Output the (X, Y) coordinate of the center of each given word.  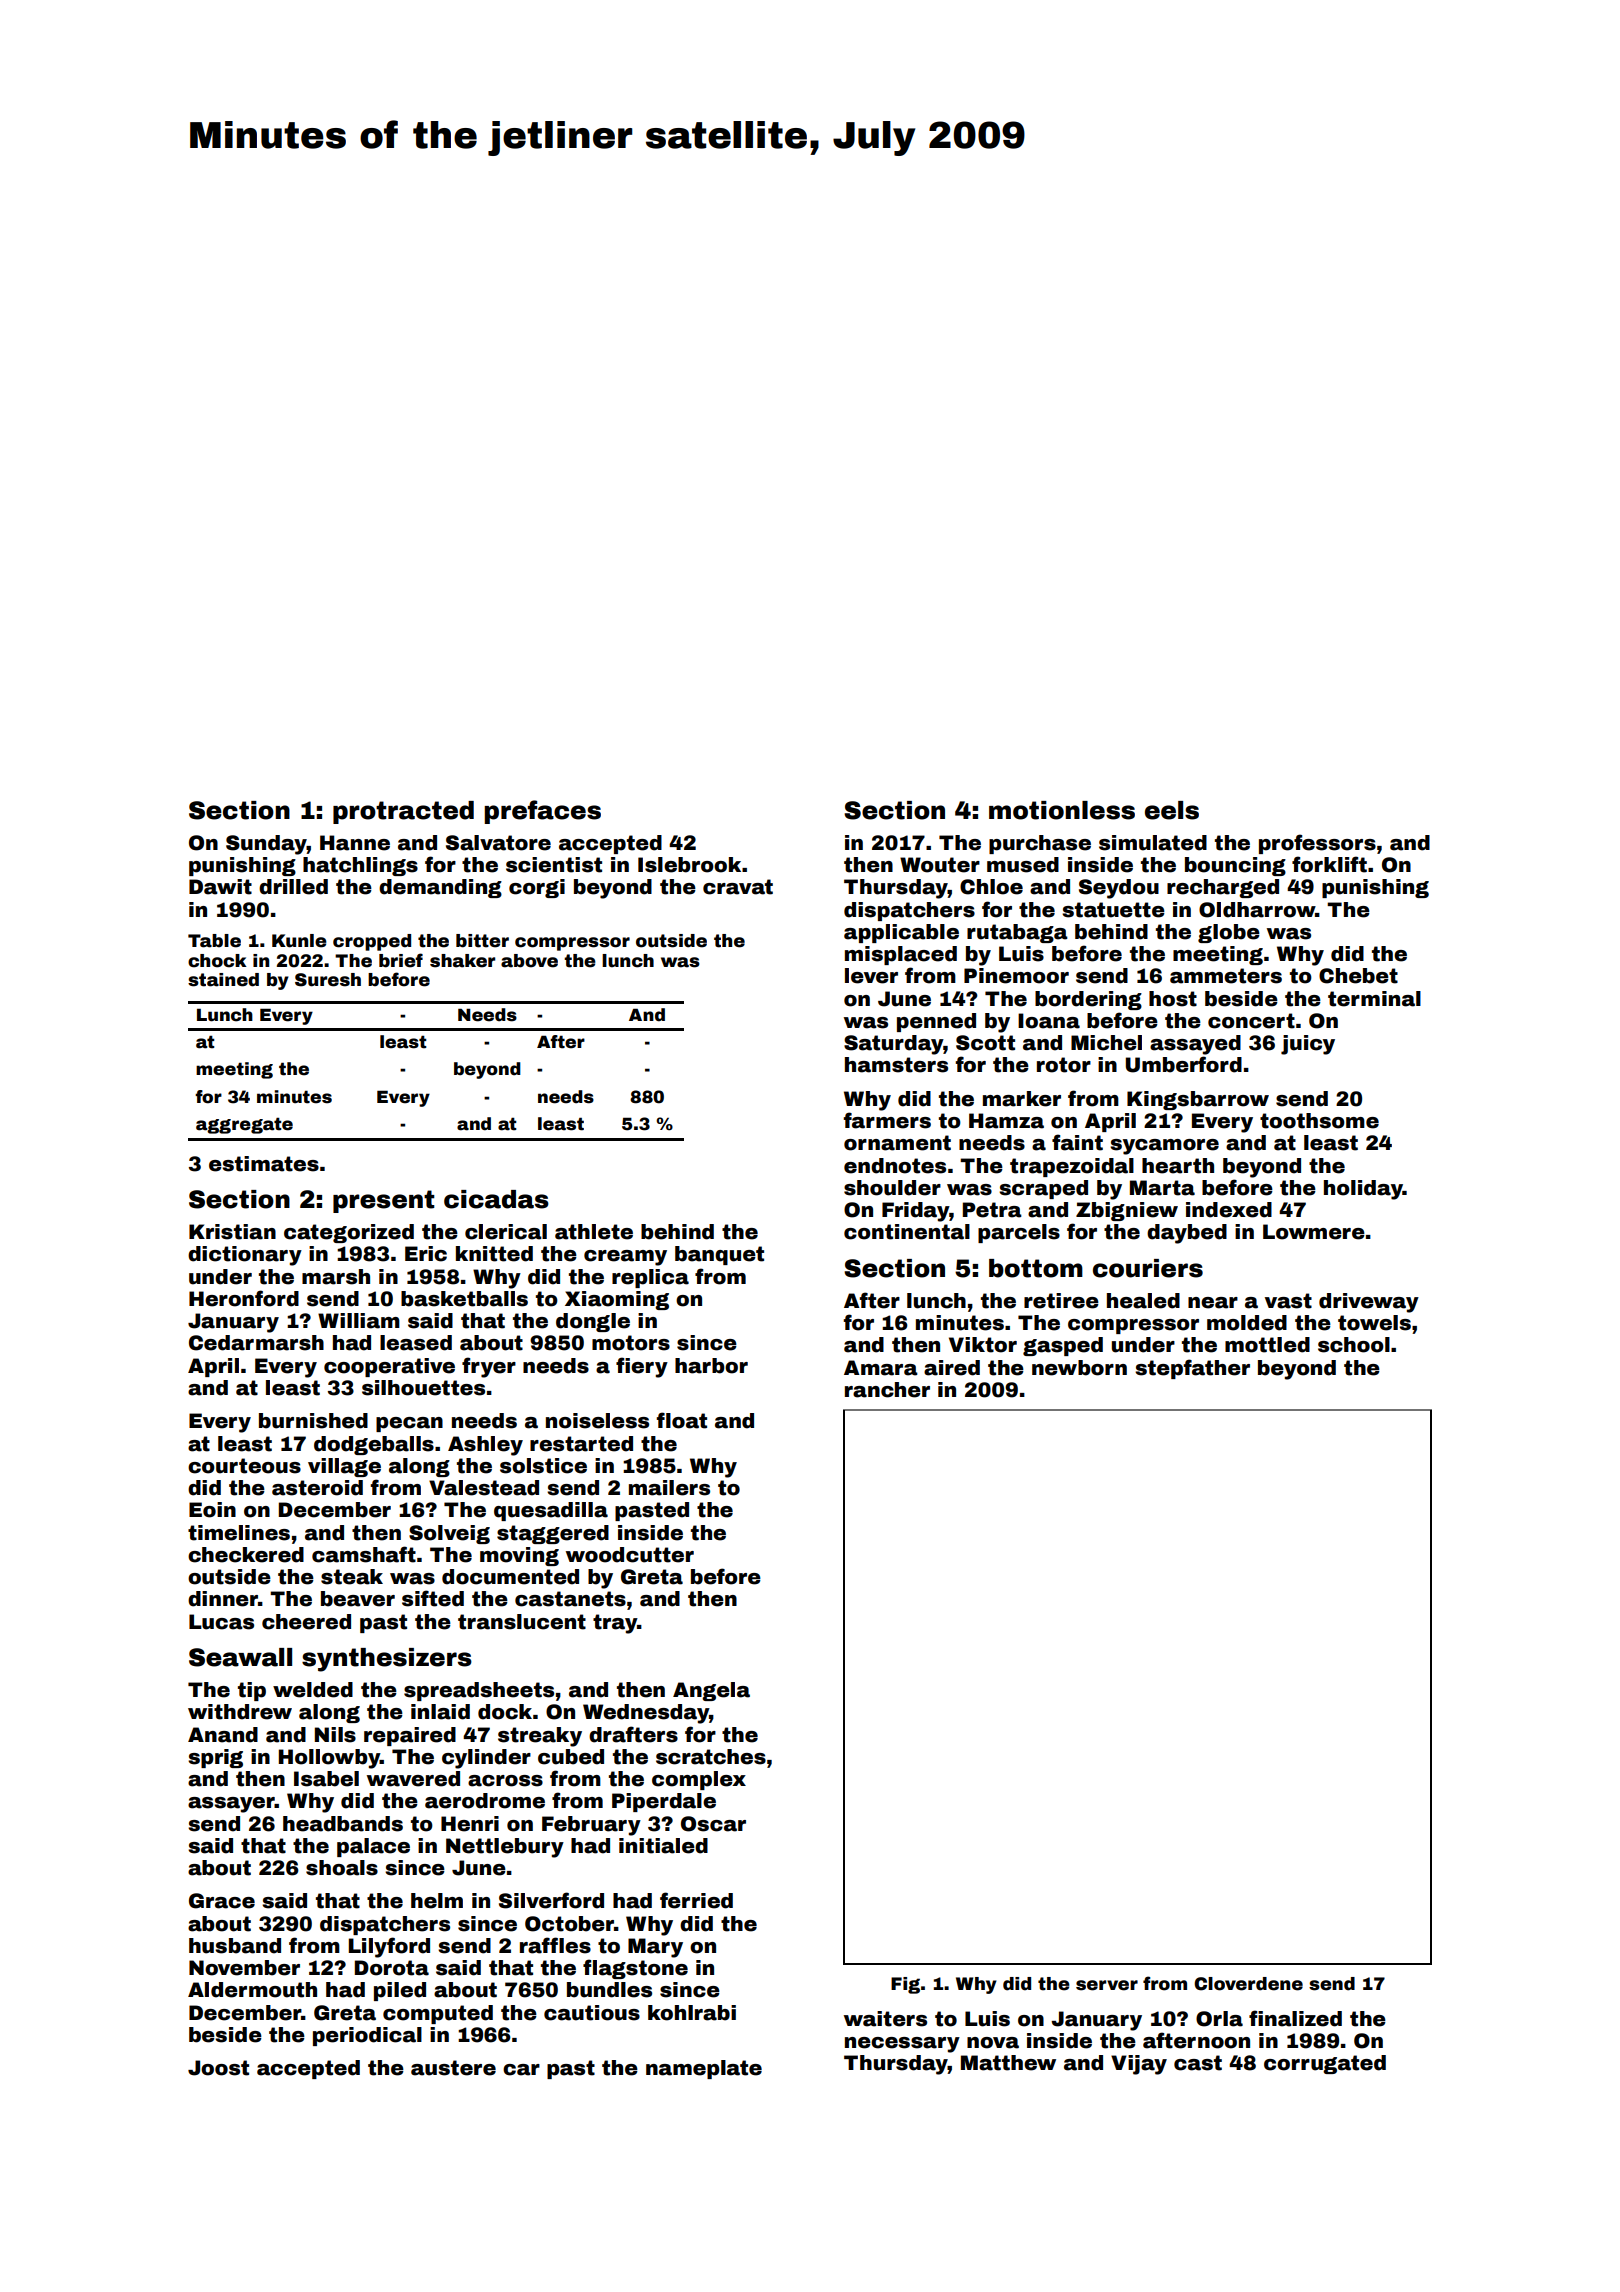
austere (453, 2068)
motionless (1062, 810)
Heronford (244, 1298)
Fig (905, 1985)
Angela (711, 1691)
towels (1374, 1323)
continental (907, 1232)
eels (1172, 810)
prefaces (542, 812)
